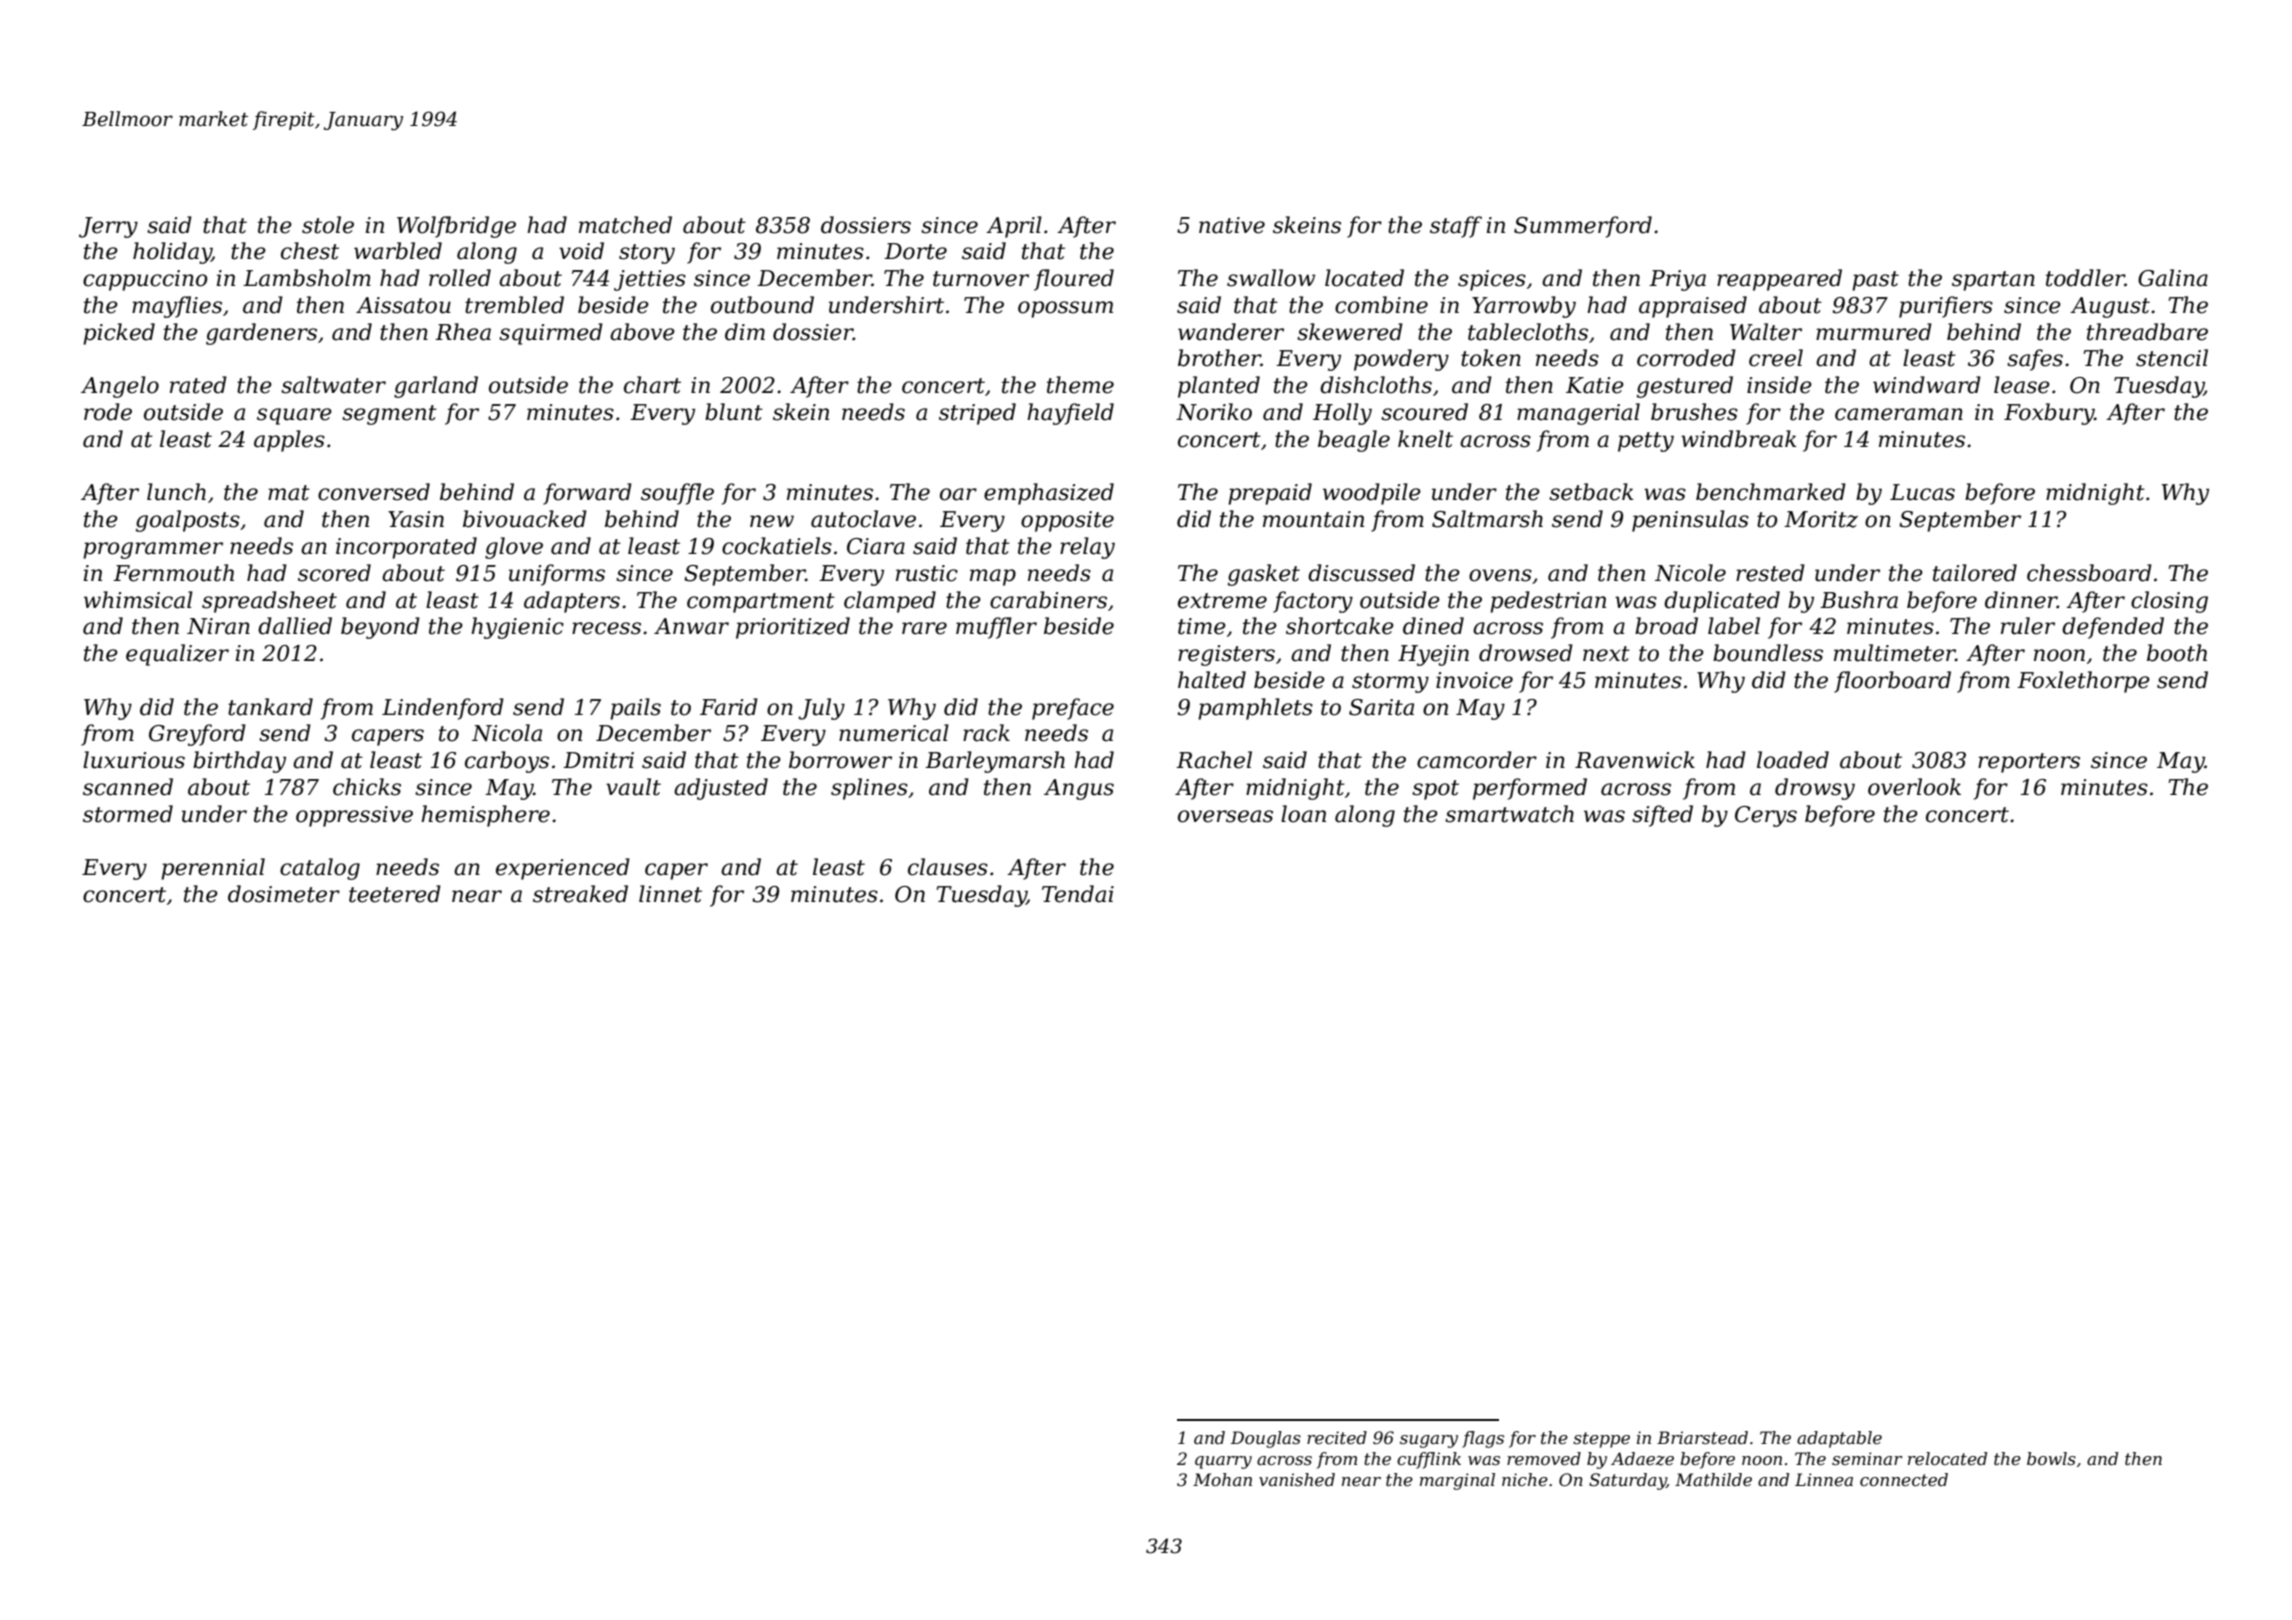 This page has width=2292, height=1620. I want to click on flags, so click(1483, 1439).
